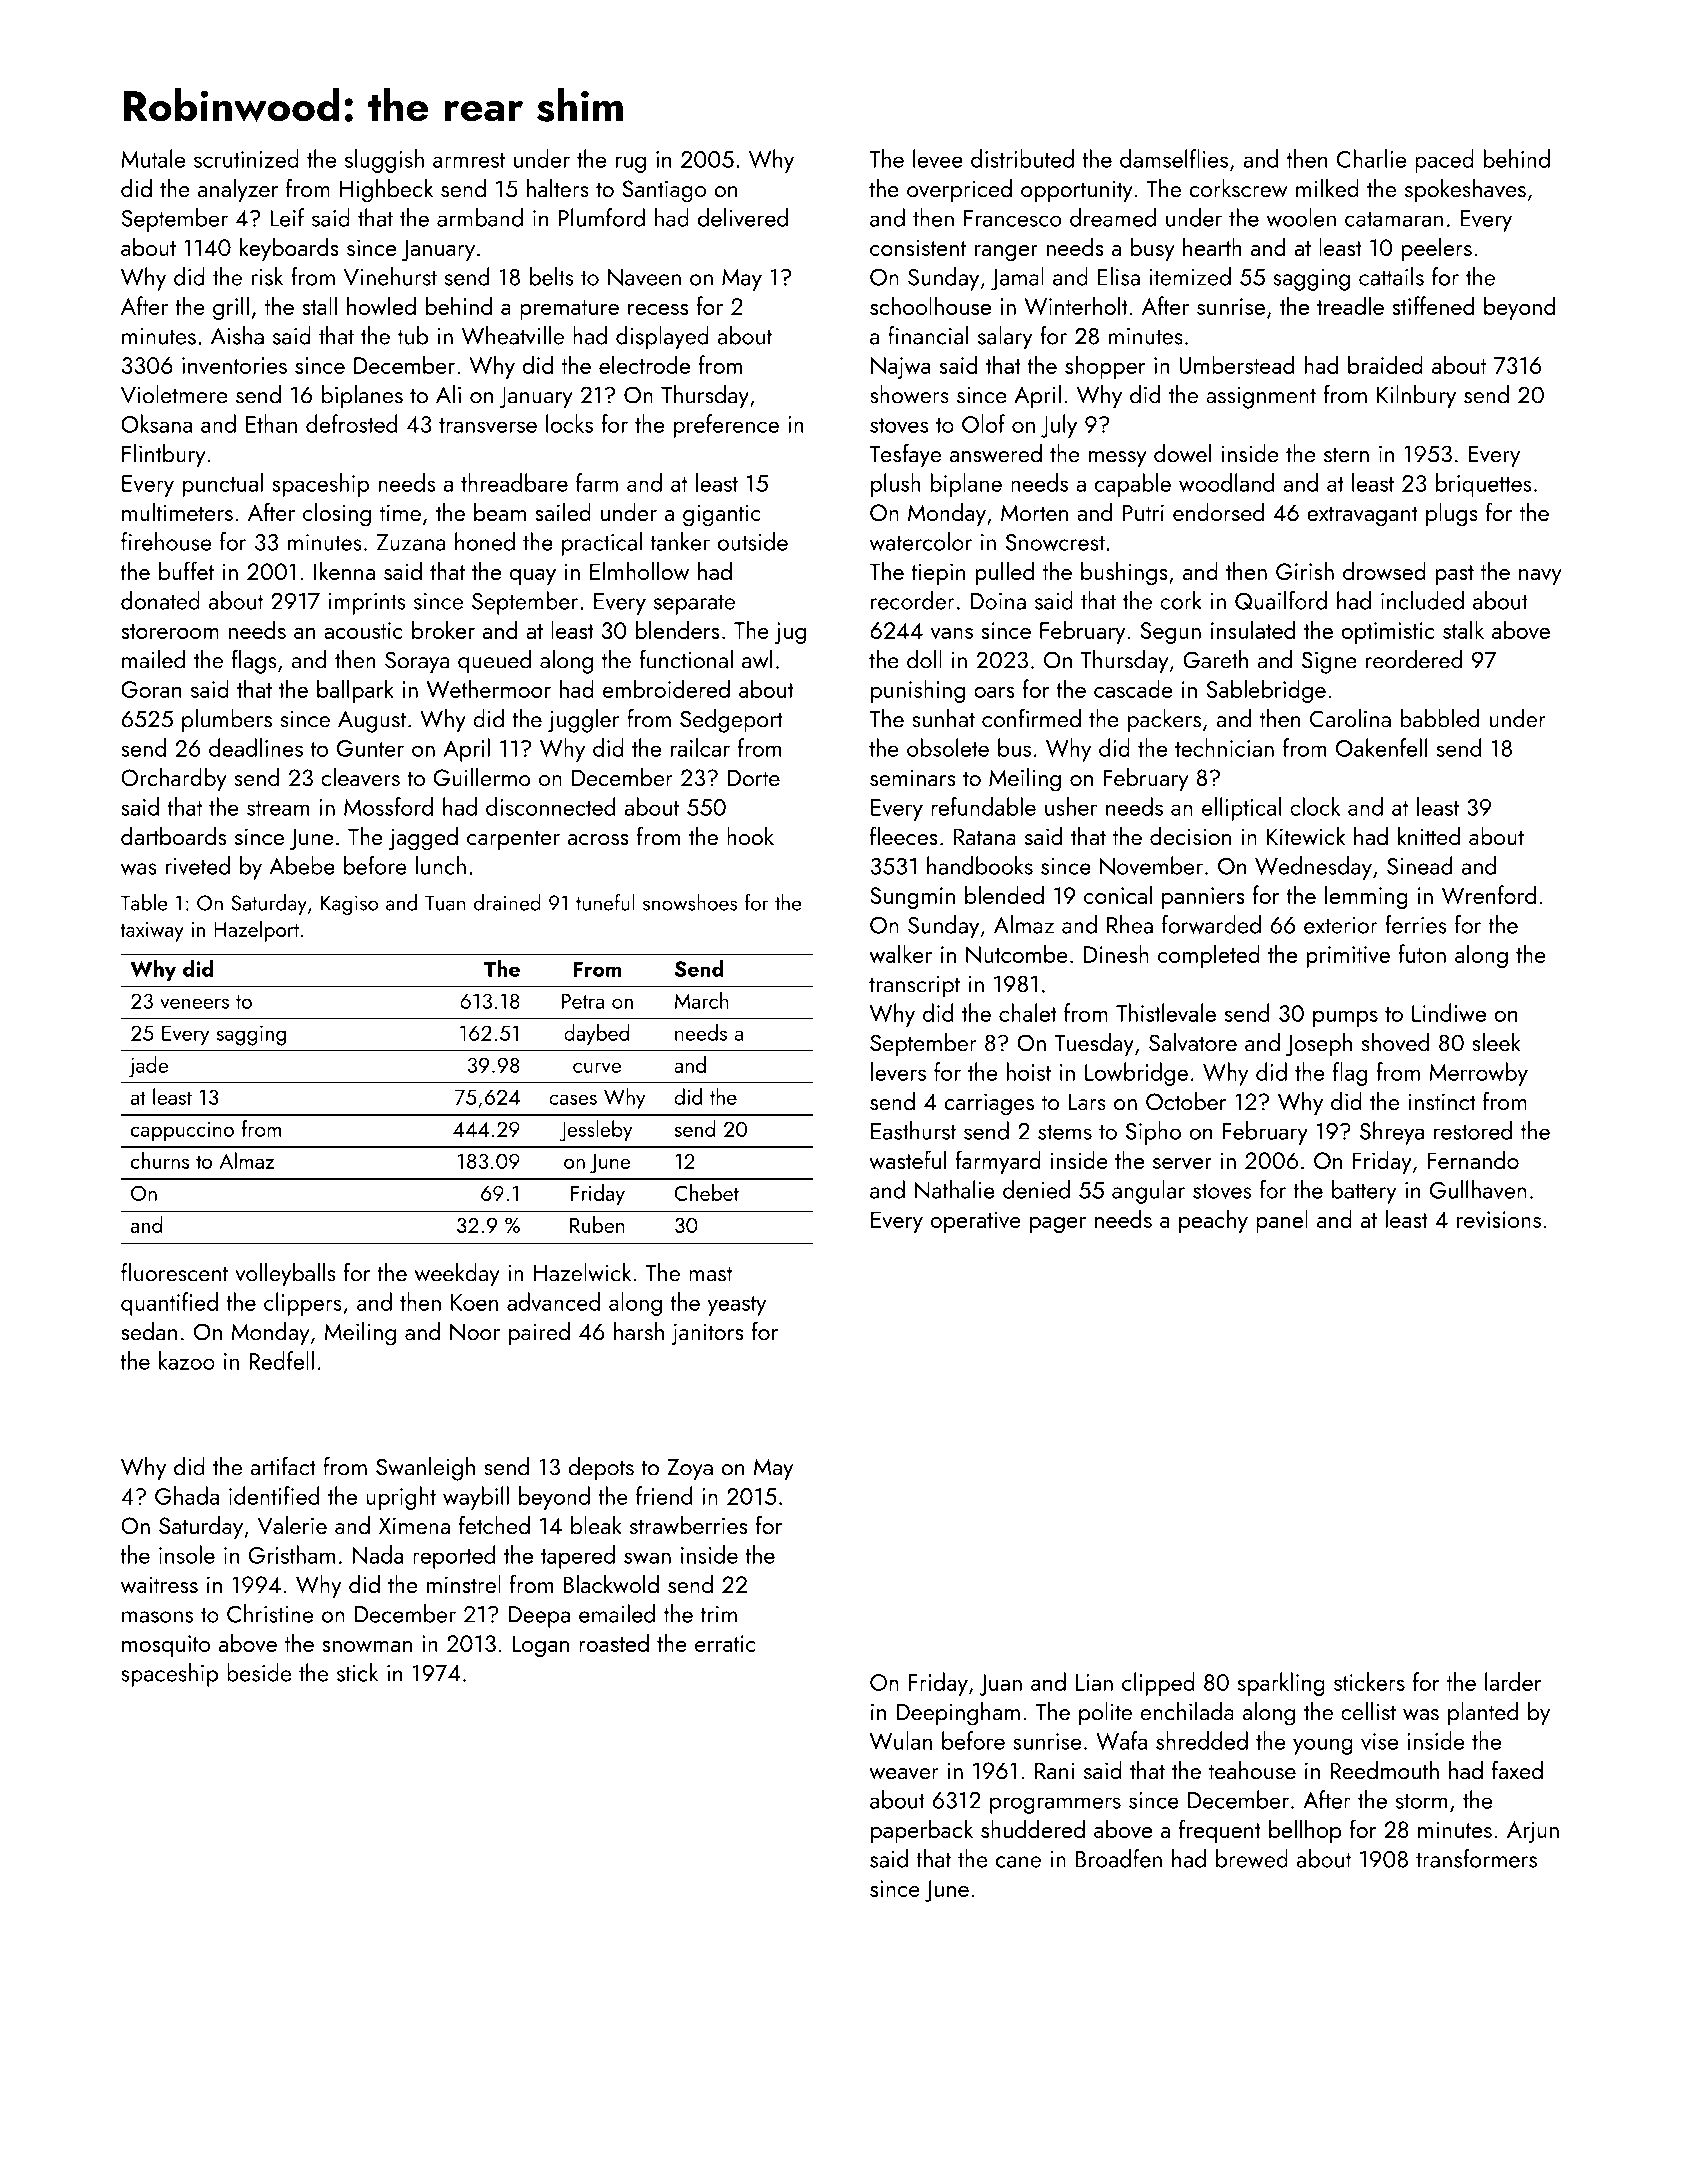 This screenshot has width=1683, height=2178. Describe the element at coordinates (707, 1334) in the screenshot. I see `janitors` at that location.
